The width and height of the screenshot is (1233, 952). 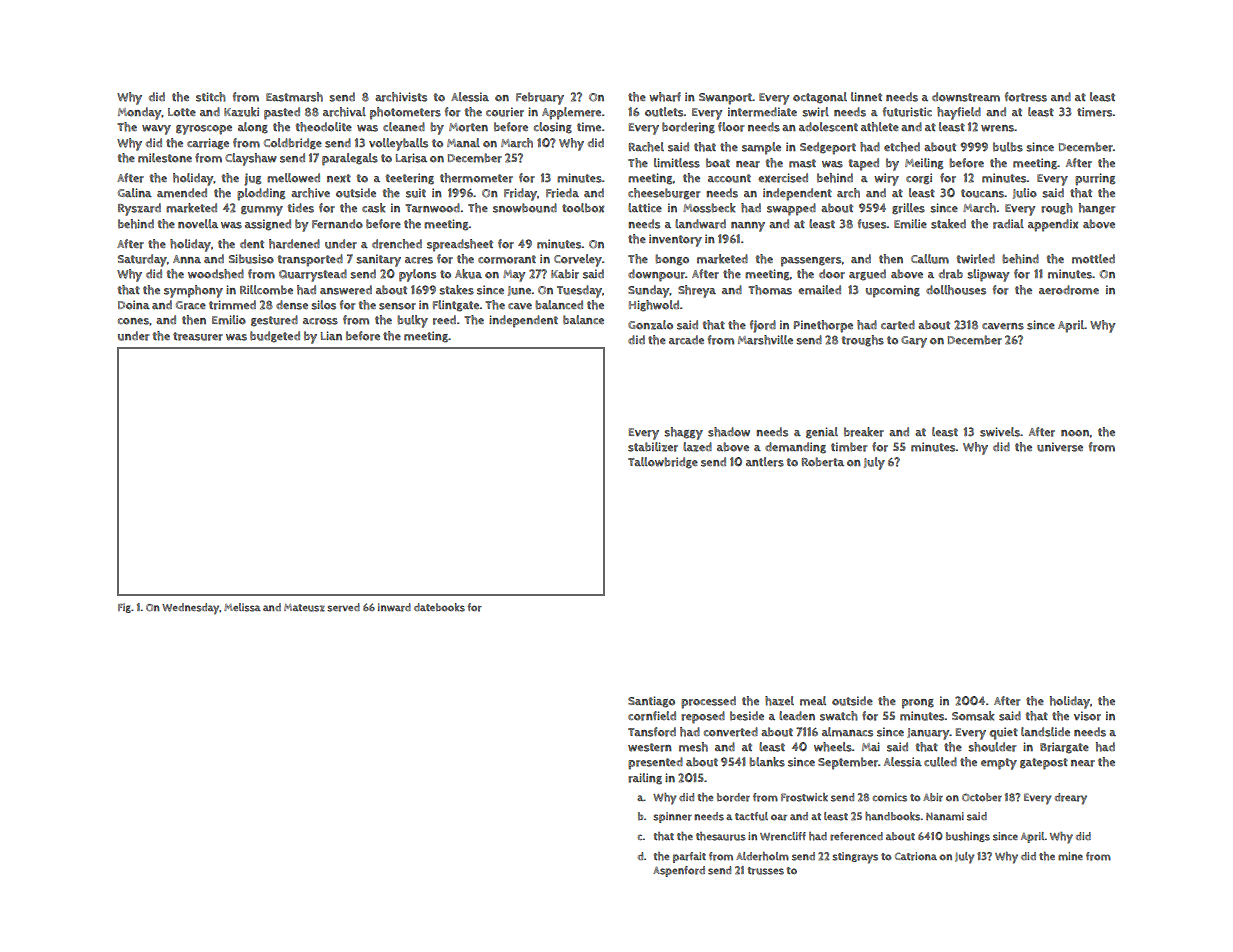 I want to click on mine, so click(x=1070, y=856).
